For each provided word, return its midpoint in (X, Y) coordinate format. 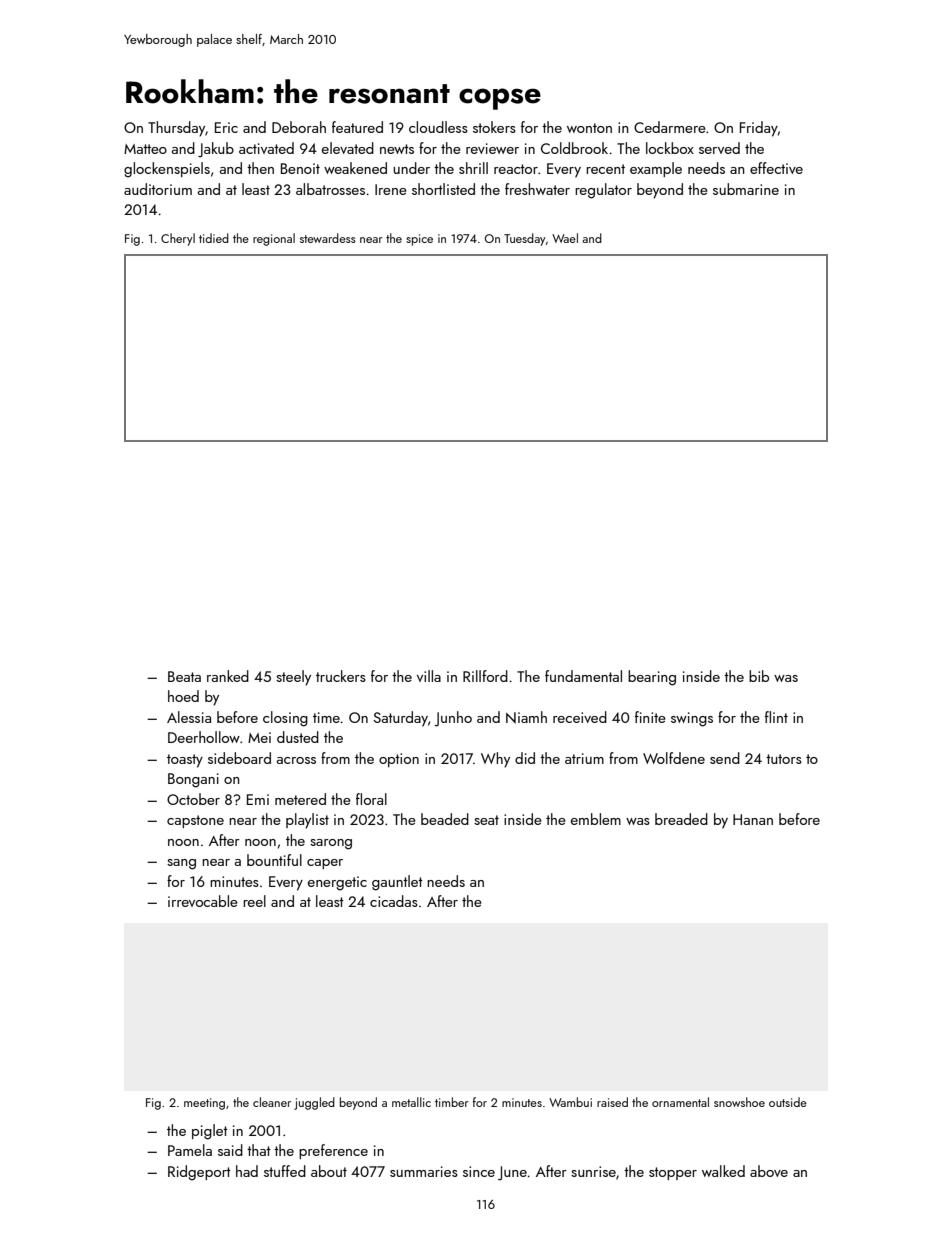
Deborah (299, 127)
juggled (314, 1103)
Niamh (526, 717)
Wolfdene (674, 758)
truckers (341, 676)
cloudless (438, 127)
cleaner (272, 1102)
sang (181, 864)
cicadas (394, 901)
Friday (759, 129)
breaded (681, 819)
